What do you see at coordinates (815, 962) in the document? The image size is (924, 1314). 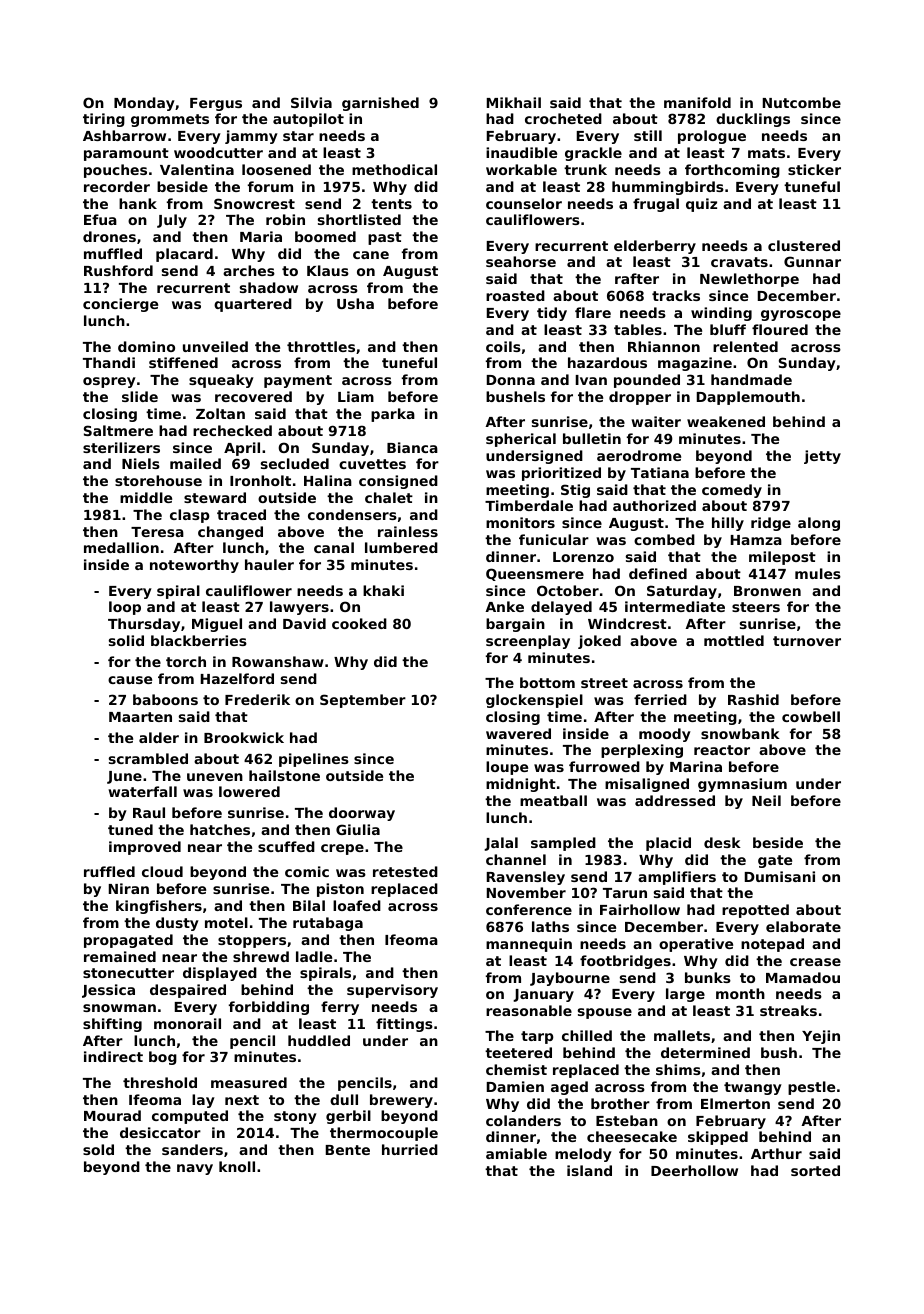 I see `crease` at bounding box center [815, 962].
